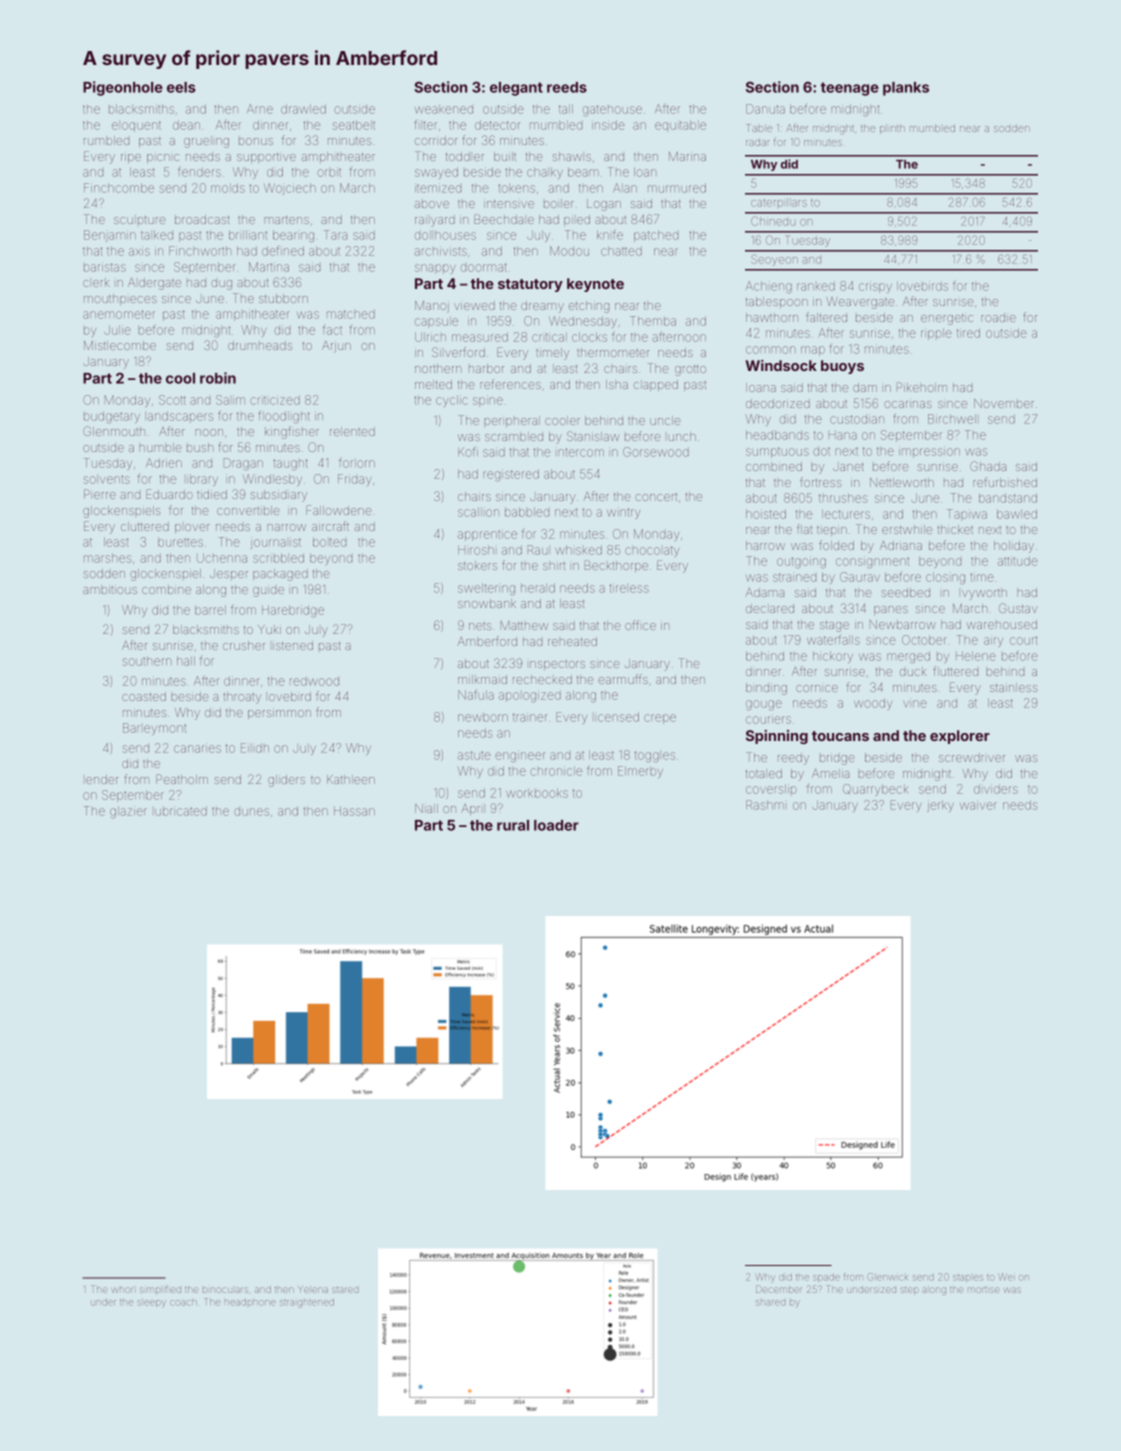 The height and width of the image is (1451, 1121). Describe the element at coordinates (181, 811) in the image. I see `lubricated` at that location.
